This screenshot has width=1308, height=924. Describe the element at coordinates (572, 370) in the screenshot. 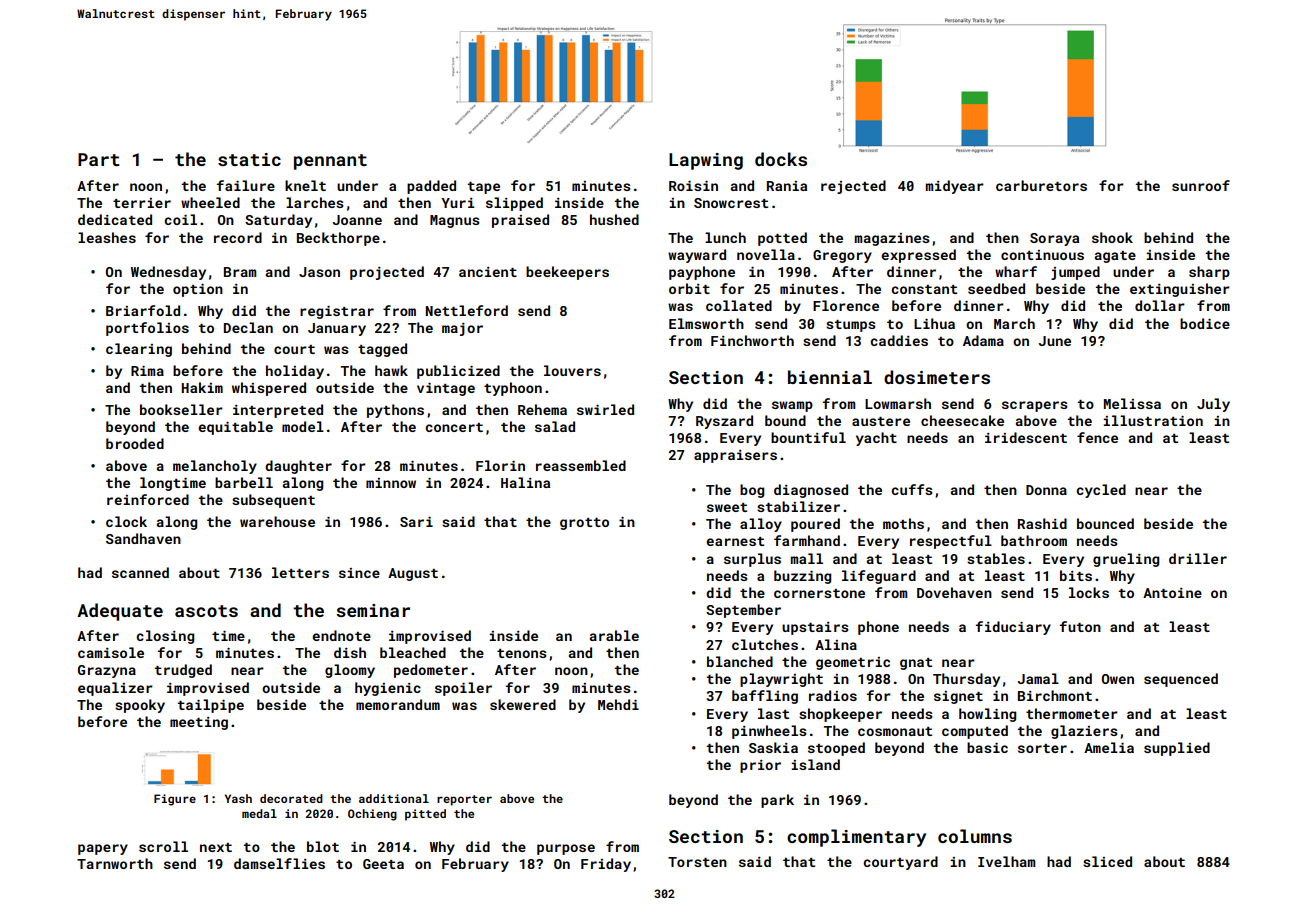

I see `louvers` at that location.
